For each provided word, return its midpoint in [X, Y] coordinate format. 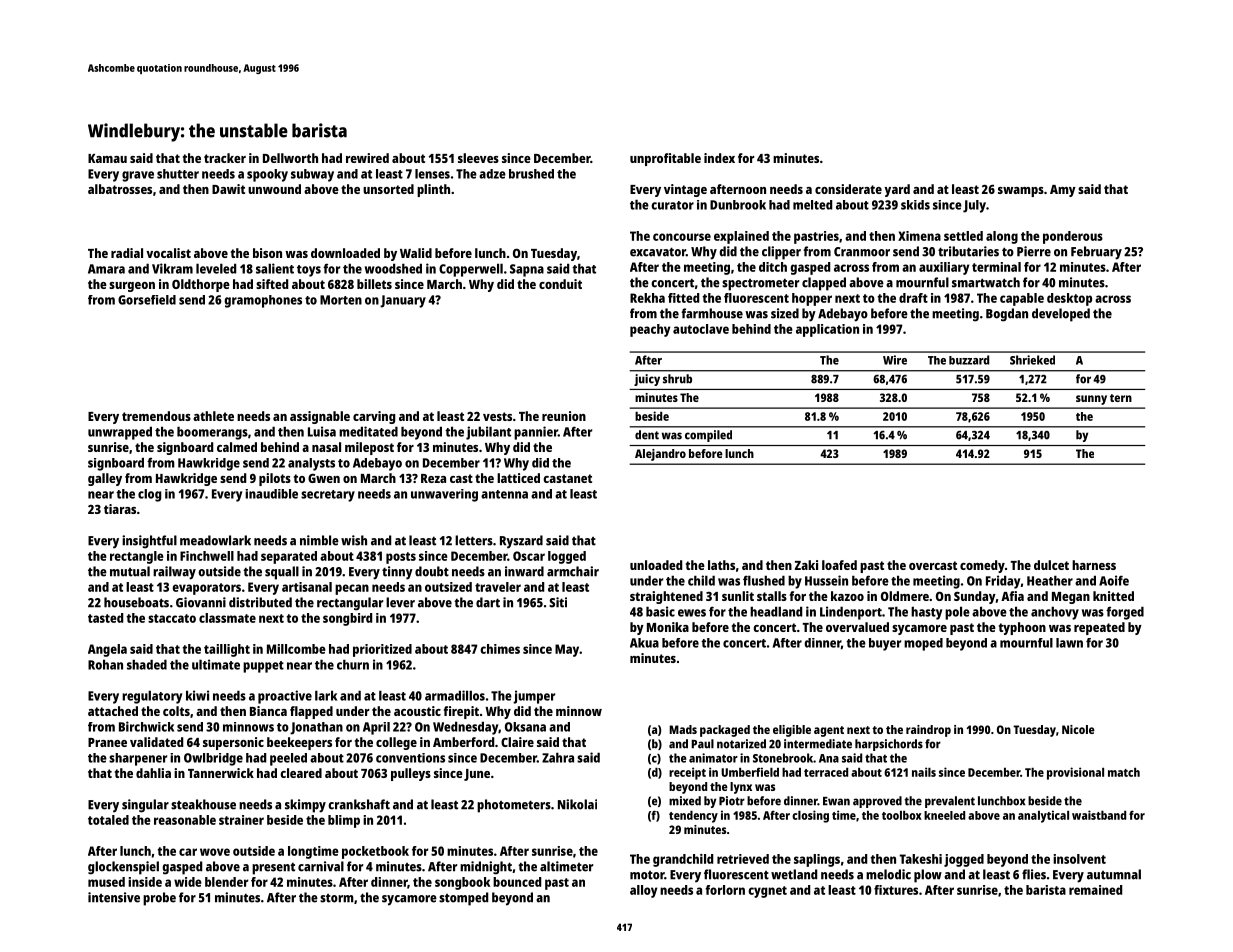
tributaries [968, 251]
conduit [560, 284]
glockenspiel [123, 868]
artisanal [307, 587]
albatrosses [120, 189]
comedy [982, 566]
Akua [644, 643]
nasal [326, 447]
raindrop [928, 731]
